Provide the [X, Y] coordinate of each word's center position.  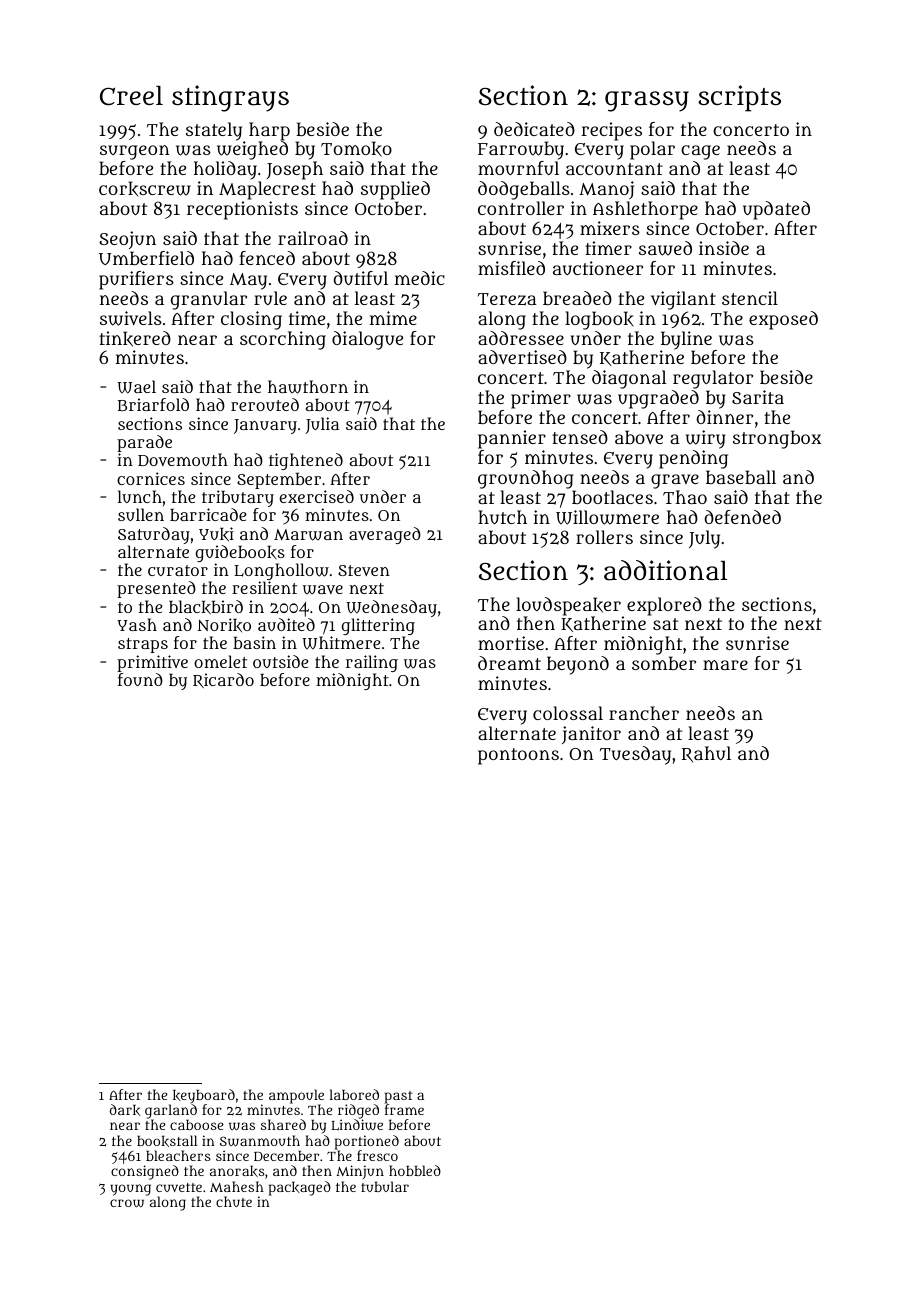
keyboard [204, 1096]
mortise [511, 643]
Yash [137, 624]
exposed [783, 320]
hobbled [415, 1170]
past [399, 1097]
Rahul [706, 754]
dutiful [360, 278]
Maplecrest [267, 190]
